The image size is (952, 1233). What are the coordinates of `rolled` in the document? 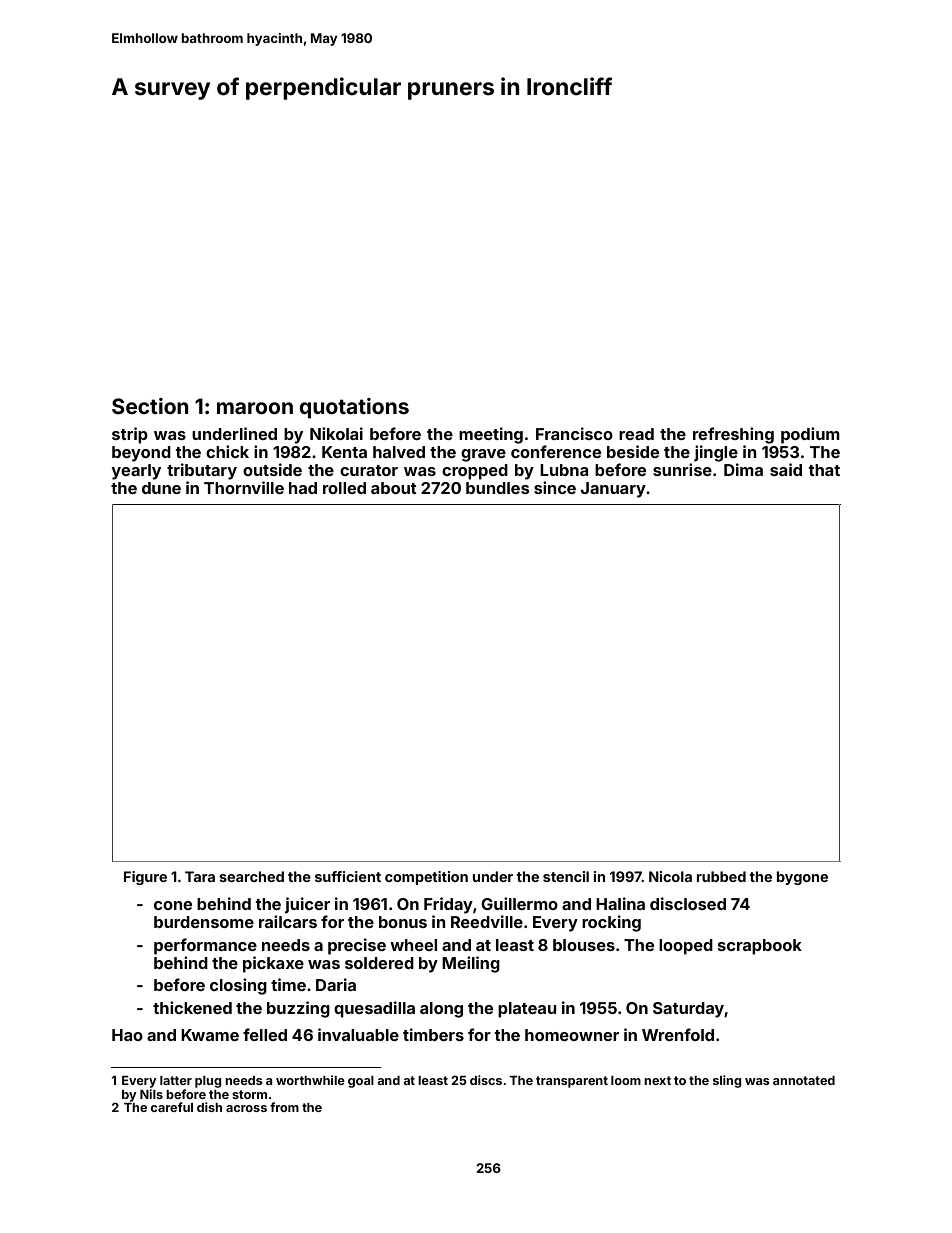 It's located at (344, 488).
